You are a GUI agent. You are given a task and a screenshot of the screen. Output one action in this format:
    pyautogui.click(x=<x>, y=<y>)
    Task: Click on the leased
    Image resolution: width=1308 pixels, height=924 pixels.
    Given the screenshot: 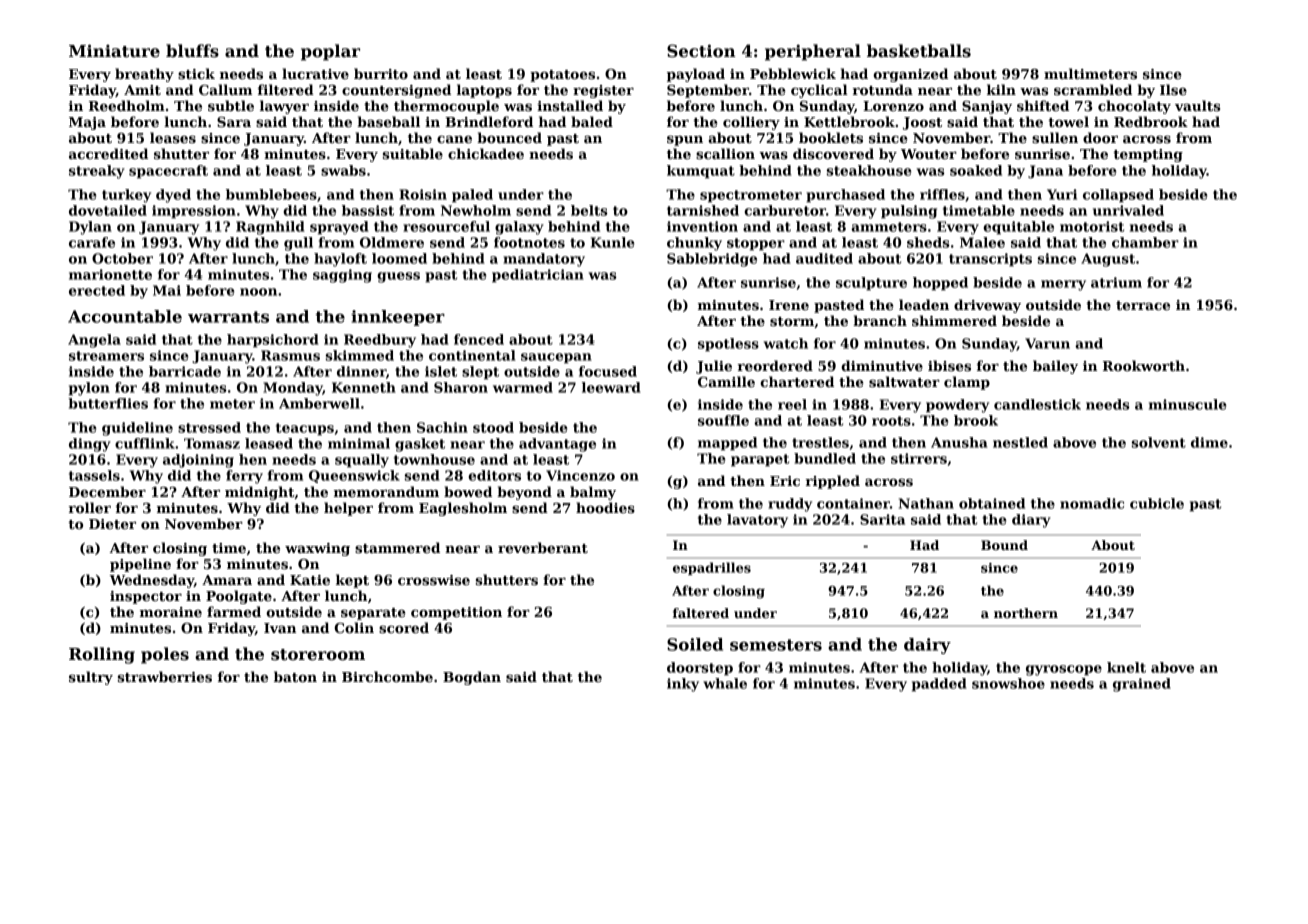 What is the action you would take?
    pyautogui.click(x=269, y=443)
